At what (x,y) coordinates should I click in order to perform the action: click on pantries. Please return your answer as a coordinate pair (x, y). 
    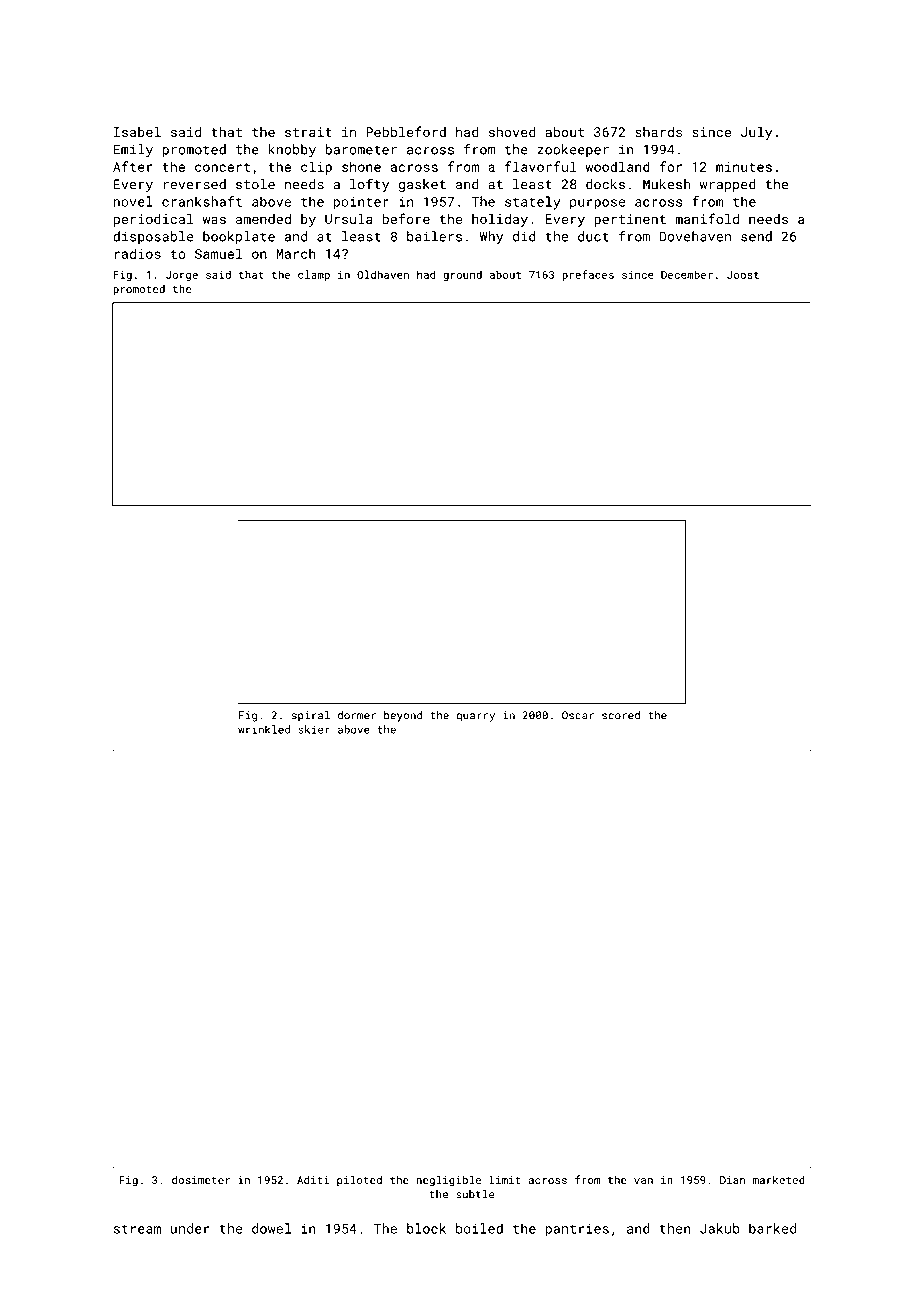
    Looking at the image, I should click on (577, 1230).
